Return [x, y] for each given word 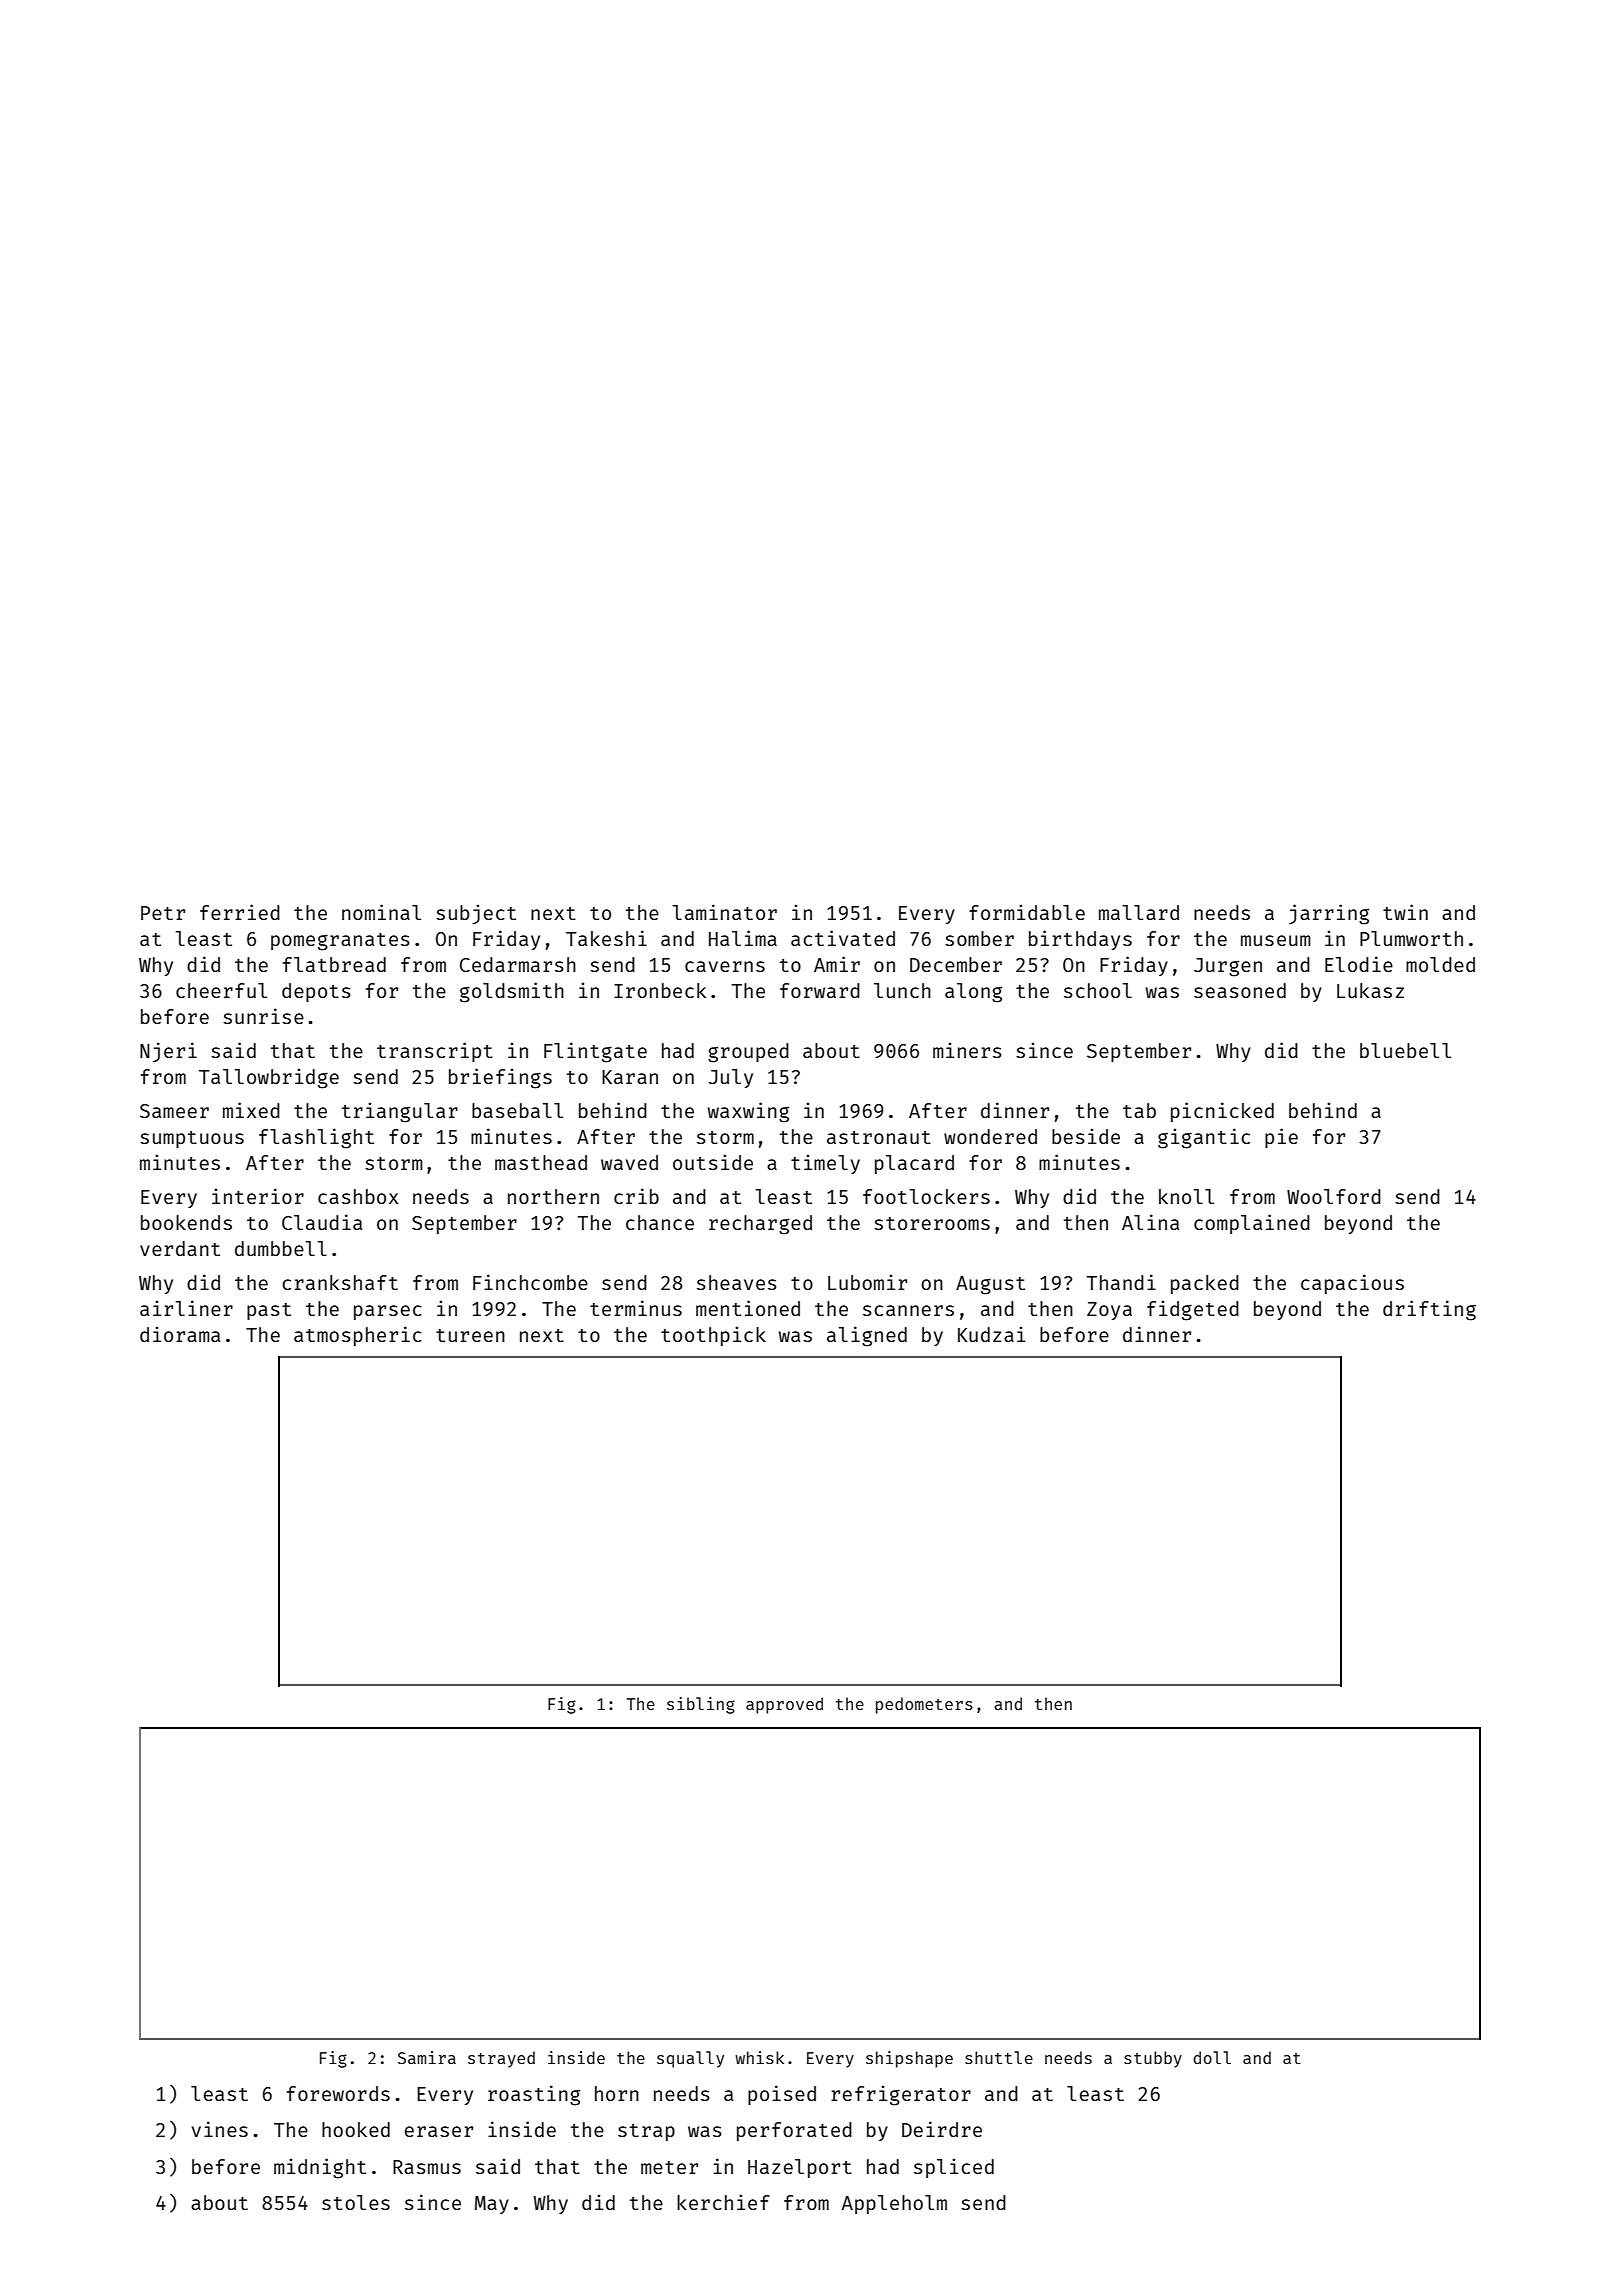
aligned [867, 1336]
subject [476, 914]
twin [1405, 912]
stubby [1153, 2059]
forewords [338, 2093]
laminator [725, 912]
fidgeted [1193, 1310]
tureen [470, 1335]
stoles [356, 2202]
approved [784, 1705]
